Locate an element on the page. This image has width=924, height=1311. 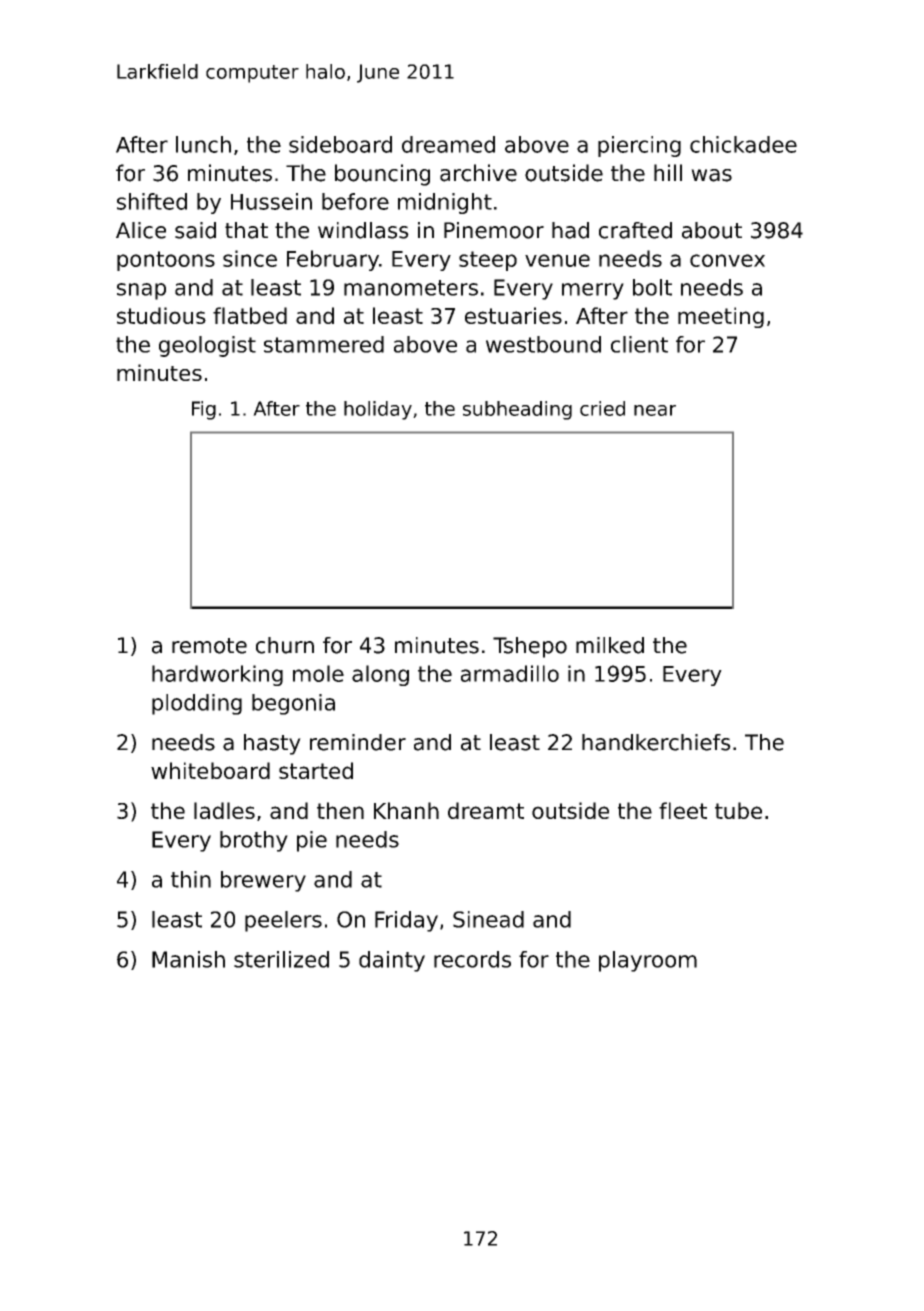
playroom is located at coordinates (648, 961).
